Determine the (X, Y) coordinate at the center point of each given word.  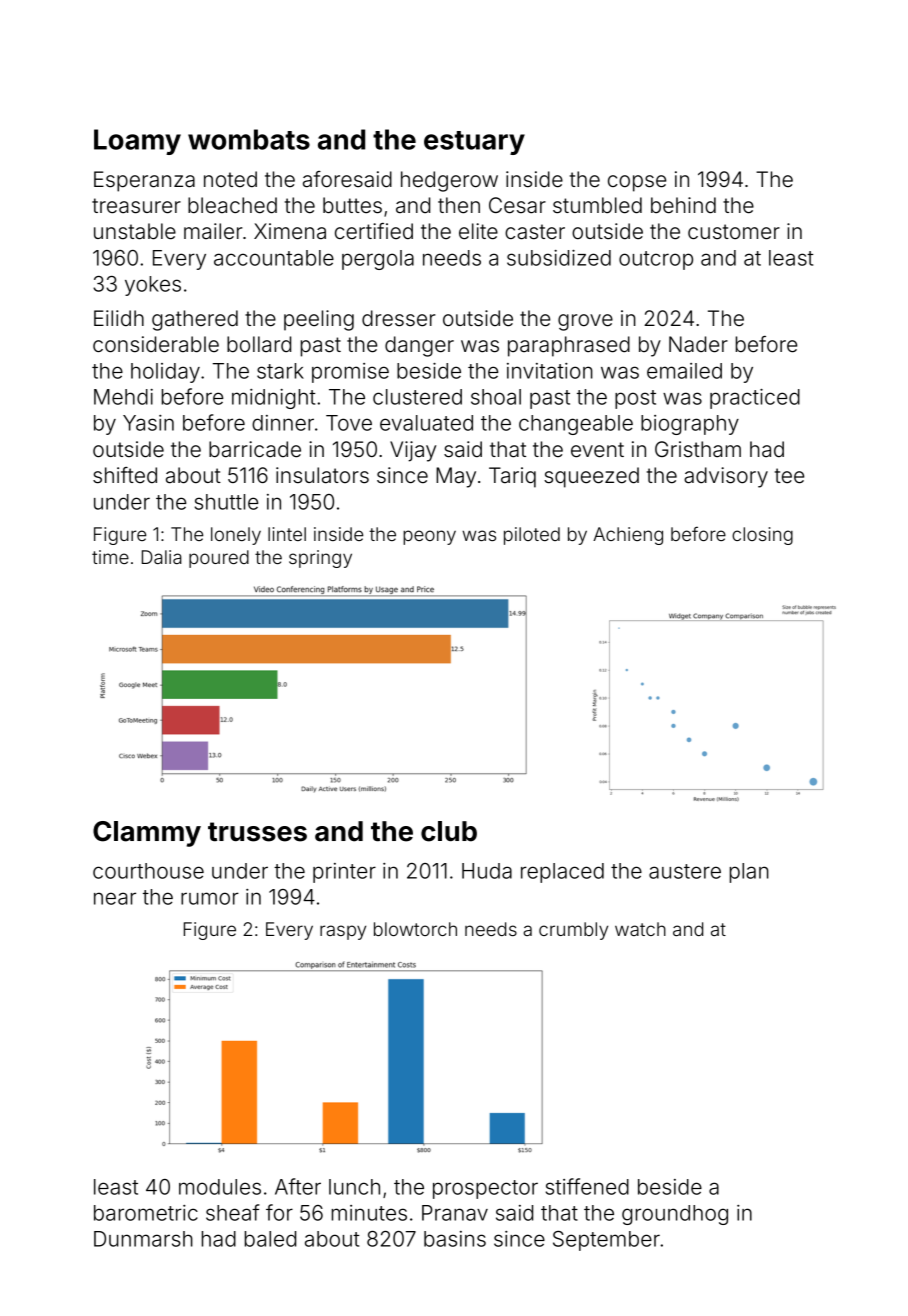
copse (637, 183)
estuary (474, 143)
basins (455, 1239)
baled (270, 1239)
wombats (249, 139)
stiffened (587, 1186)
